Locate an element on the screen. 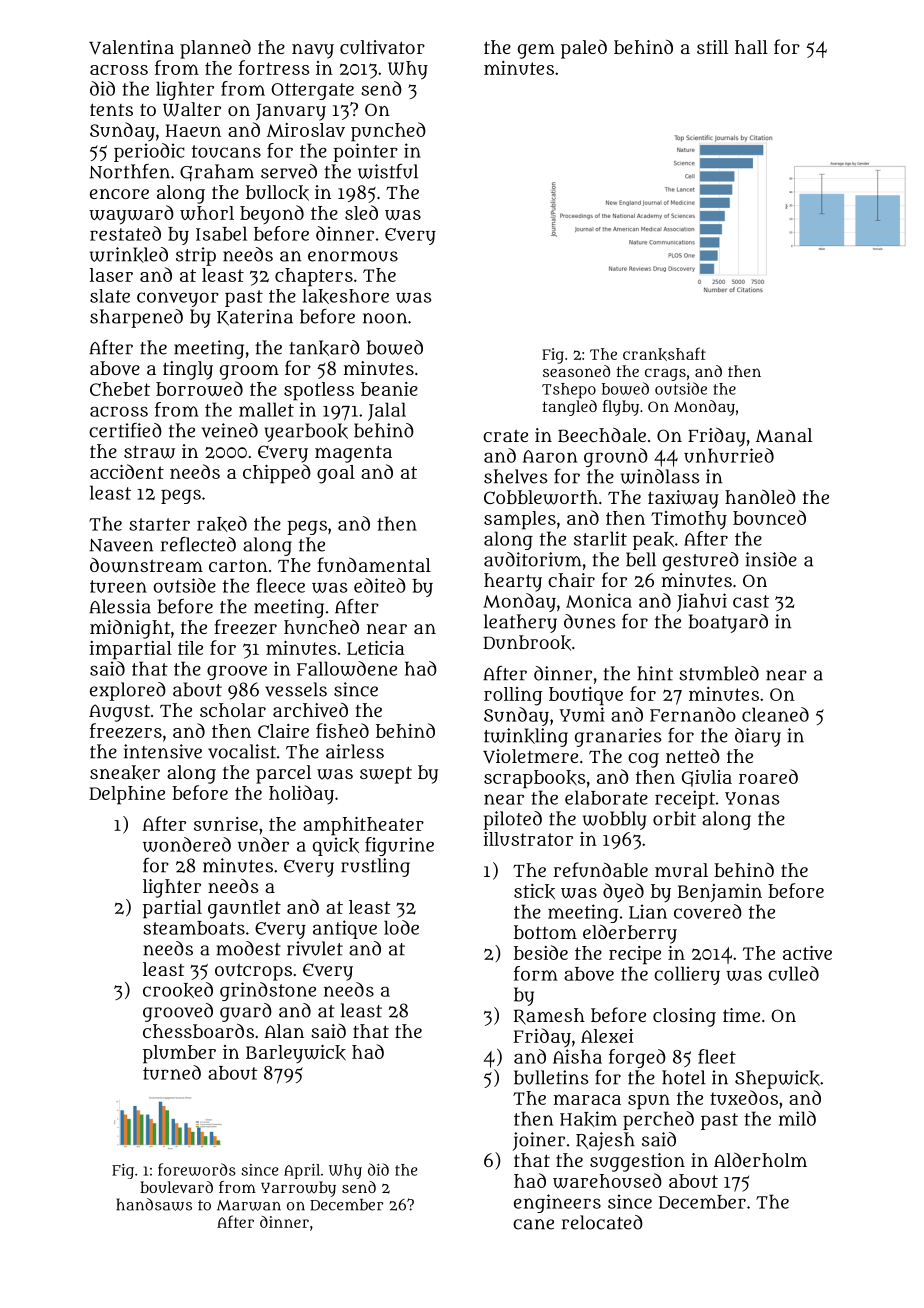 This screenshot has width=924, height=1308. periodic is located at coordinates (149, 152).
